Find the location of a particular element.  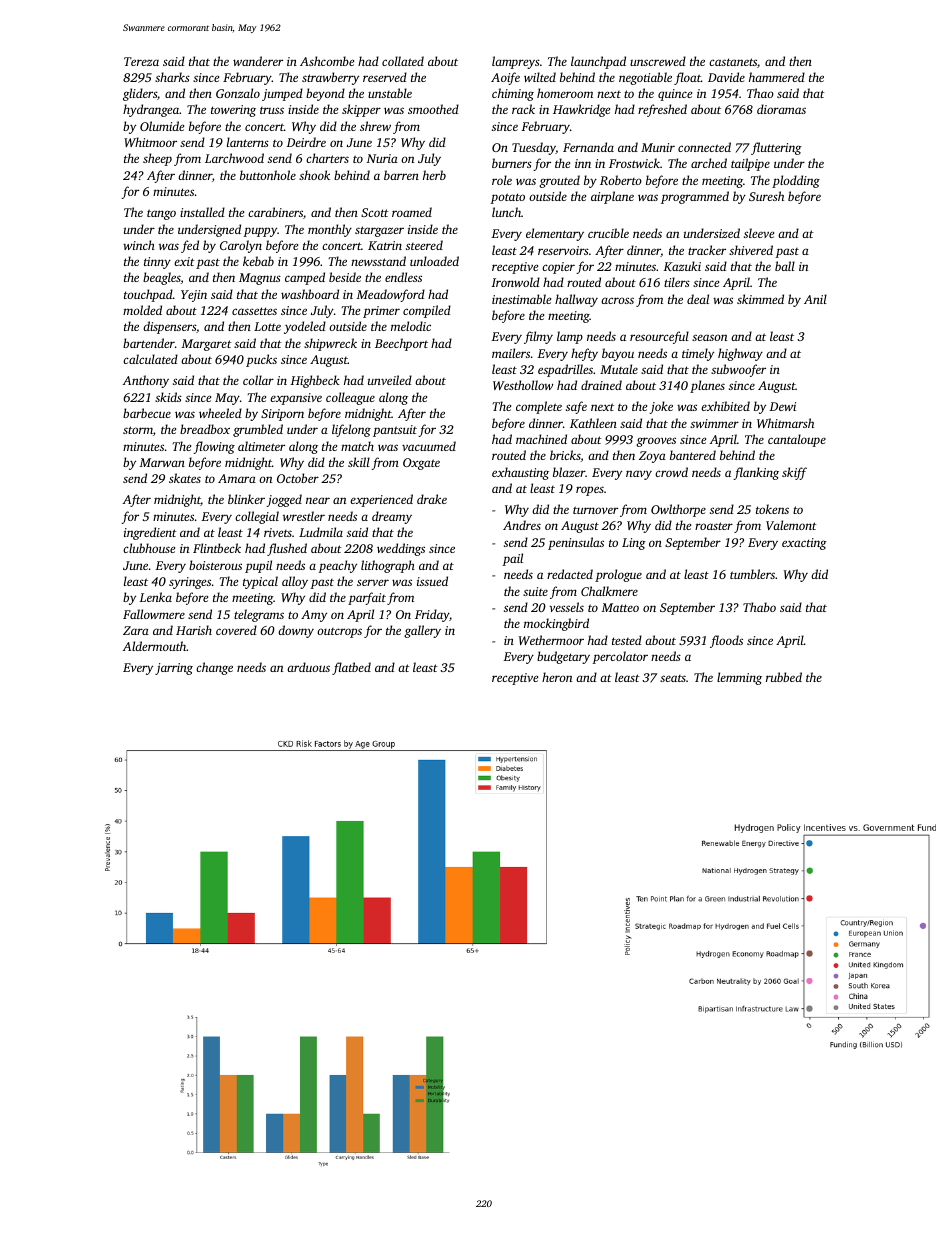

wilted is located at coordinates (540, 77).
